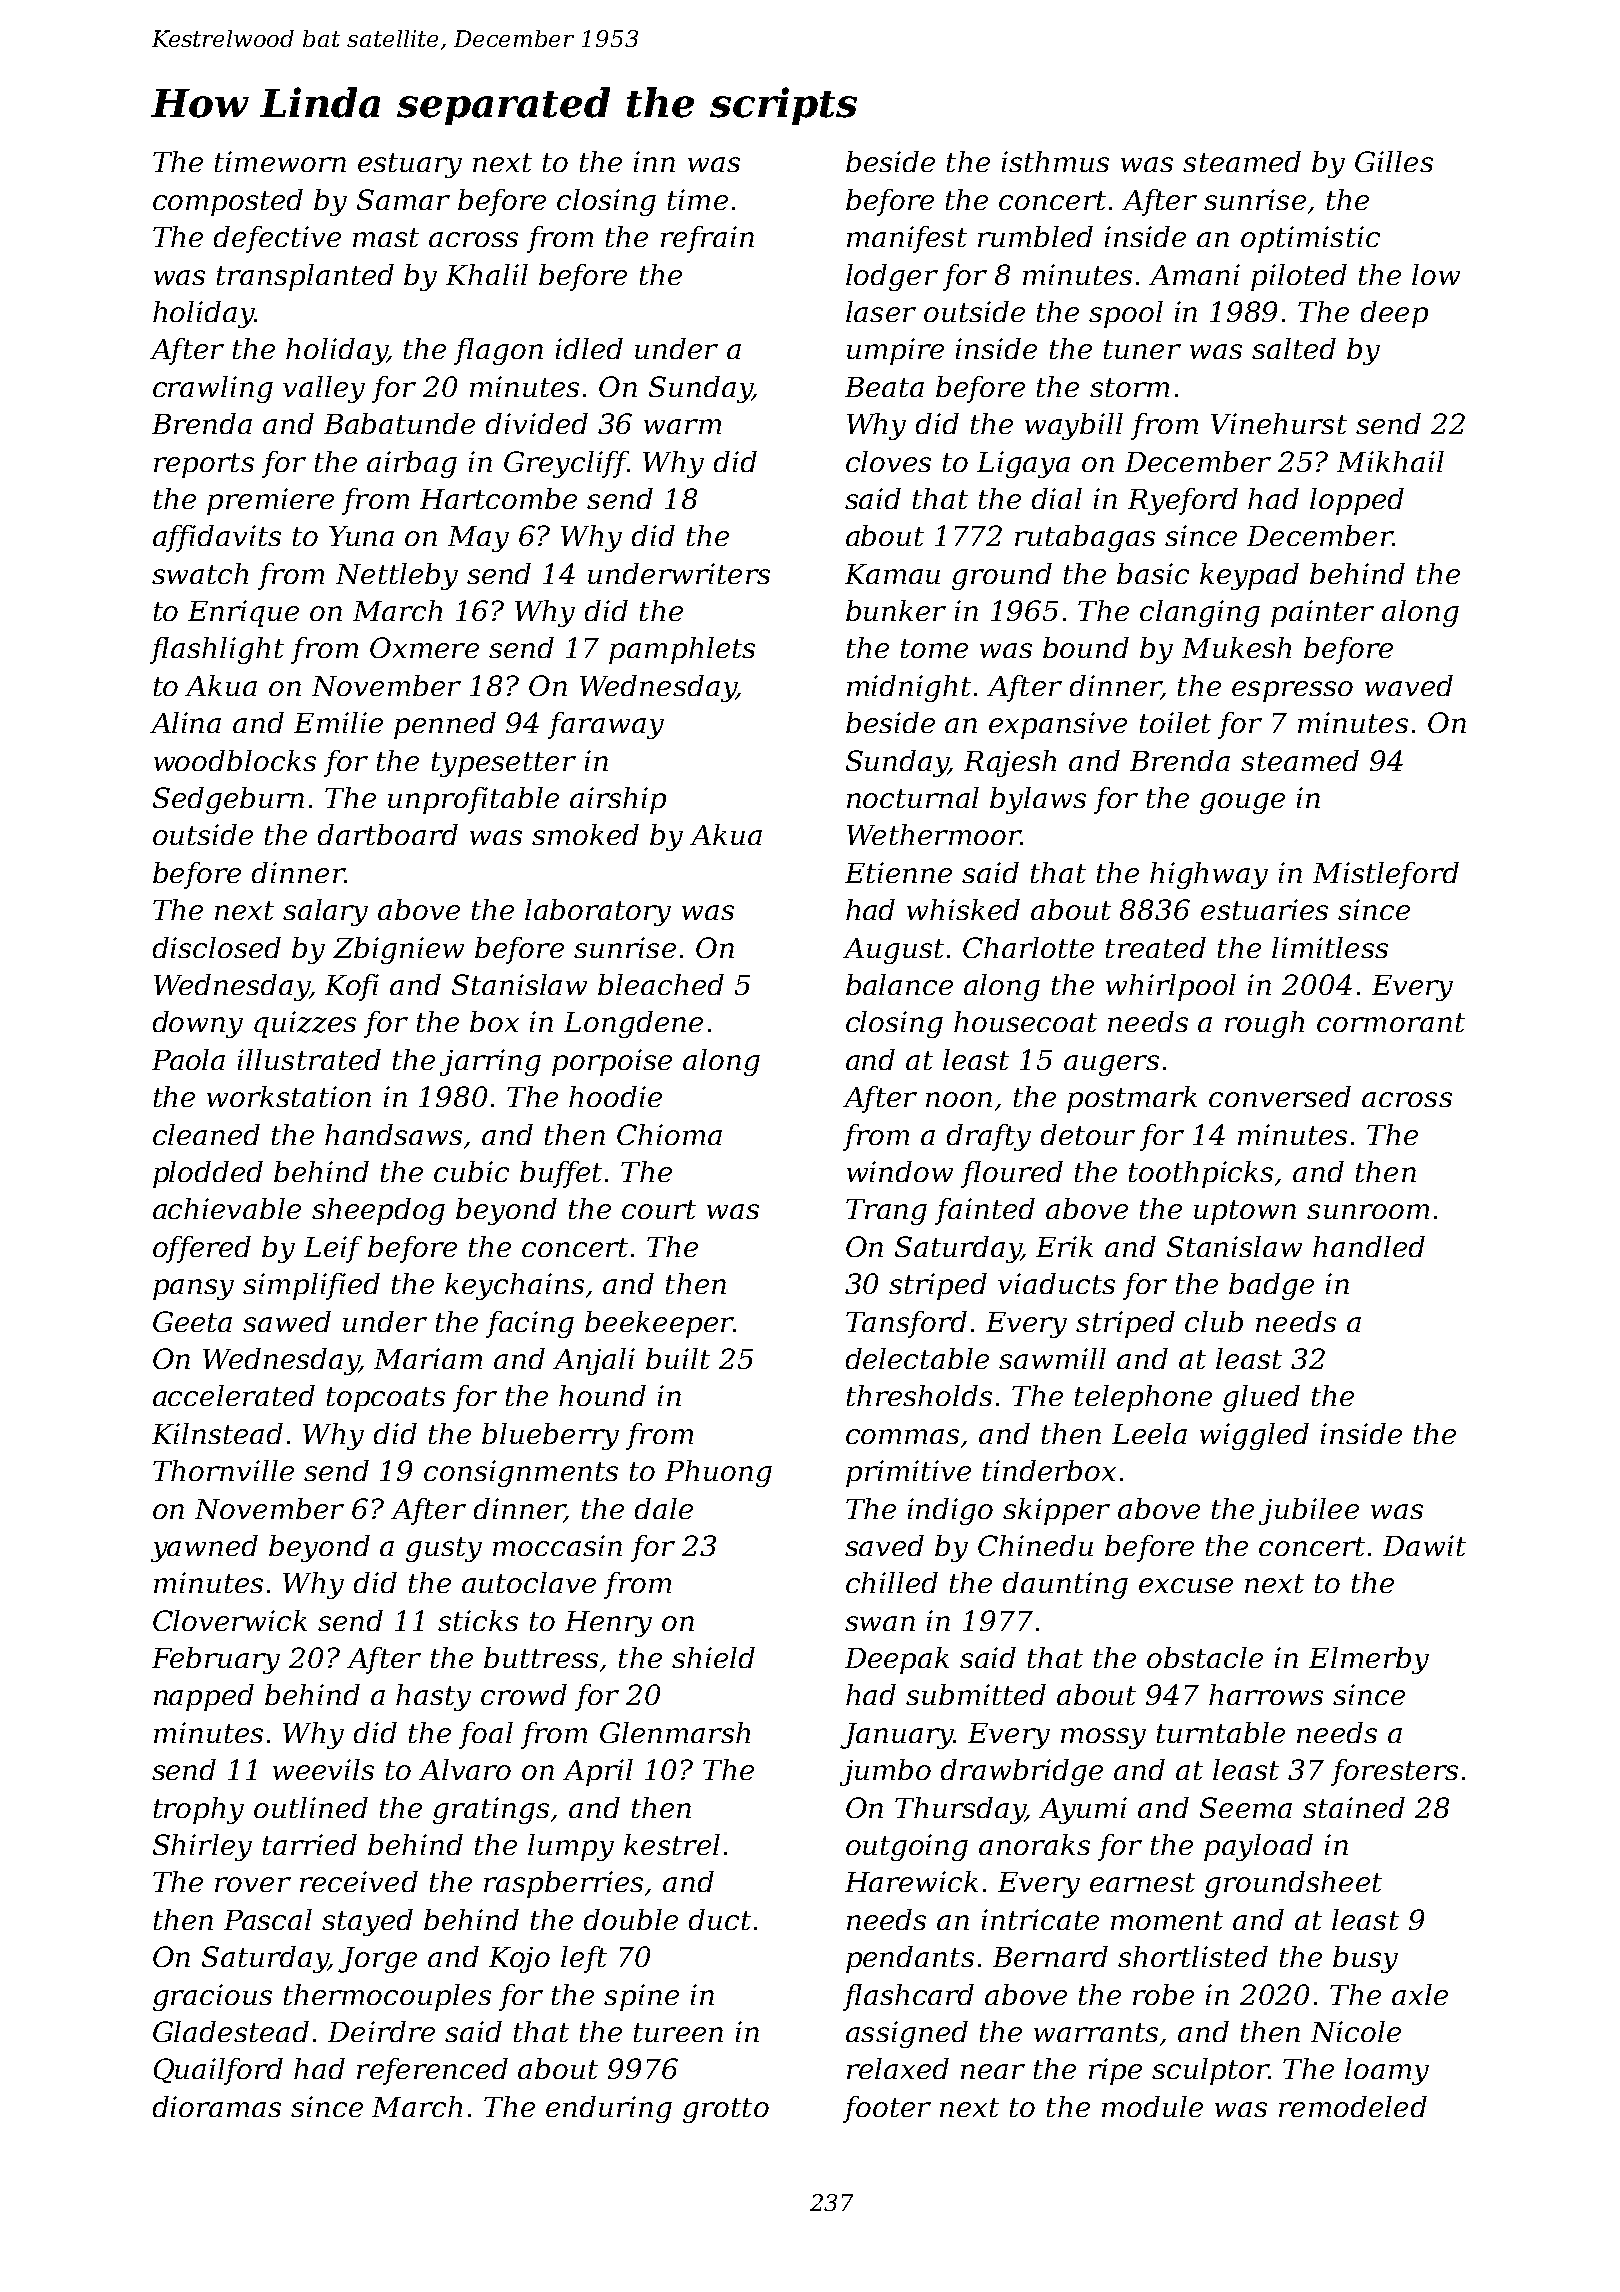 Image resolution: width=1620 pixels, height=2292 pixels. Describe the element at coordinates (305, 277) in the document. I see `transplanted` at that location.
